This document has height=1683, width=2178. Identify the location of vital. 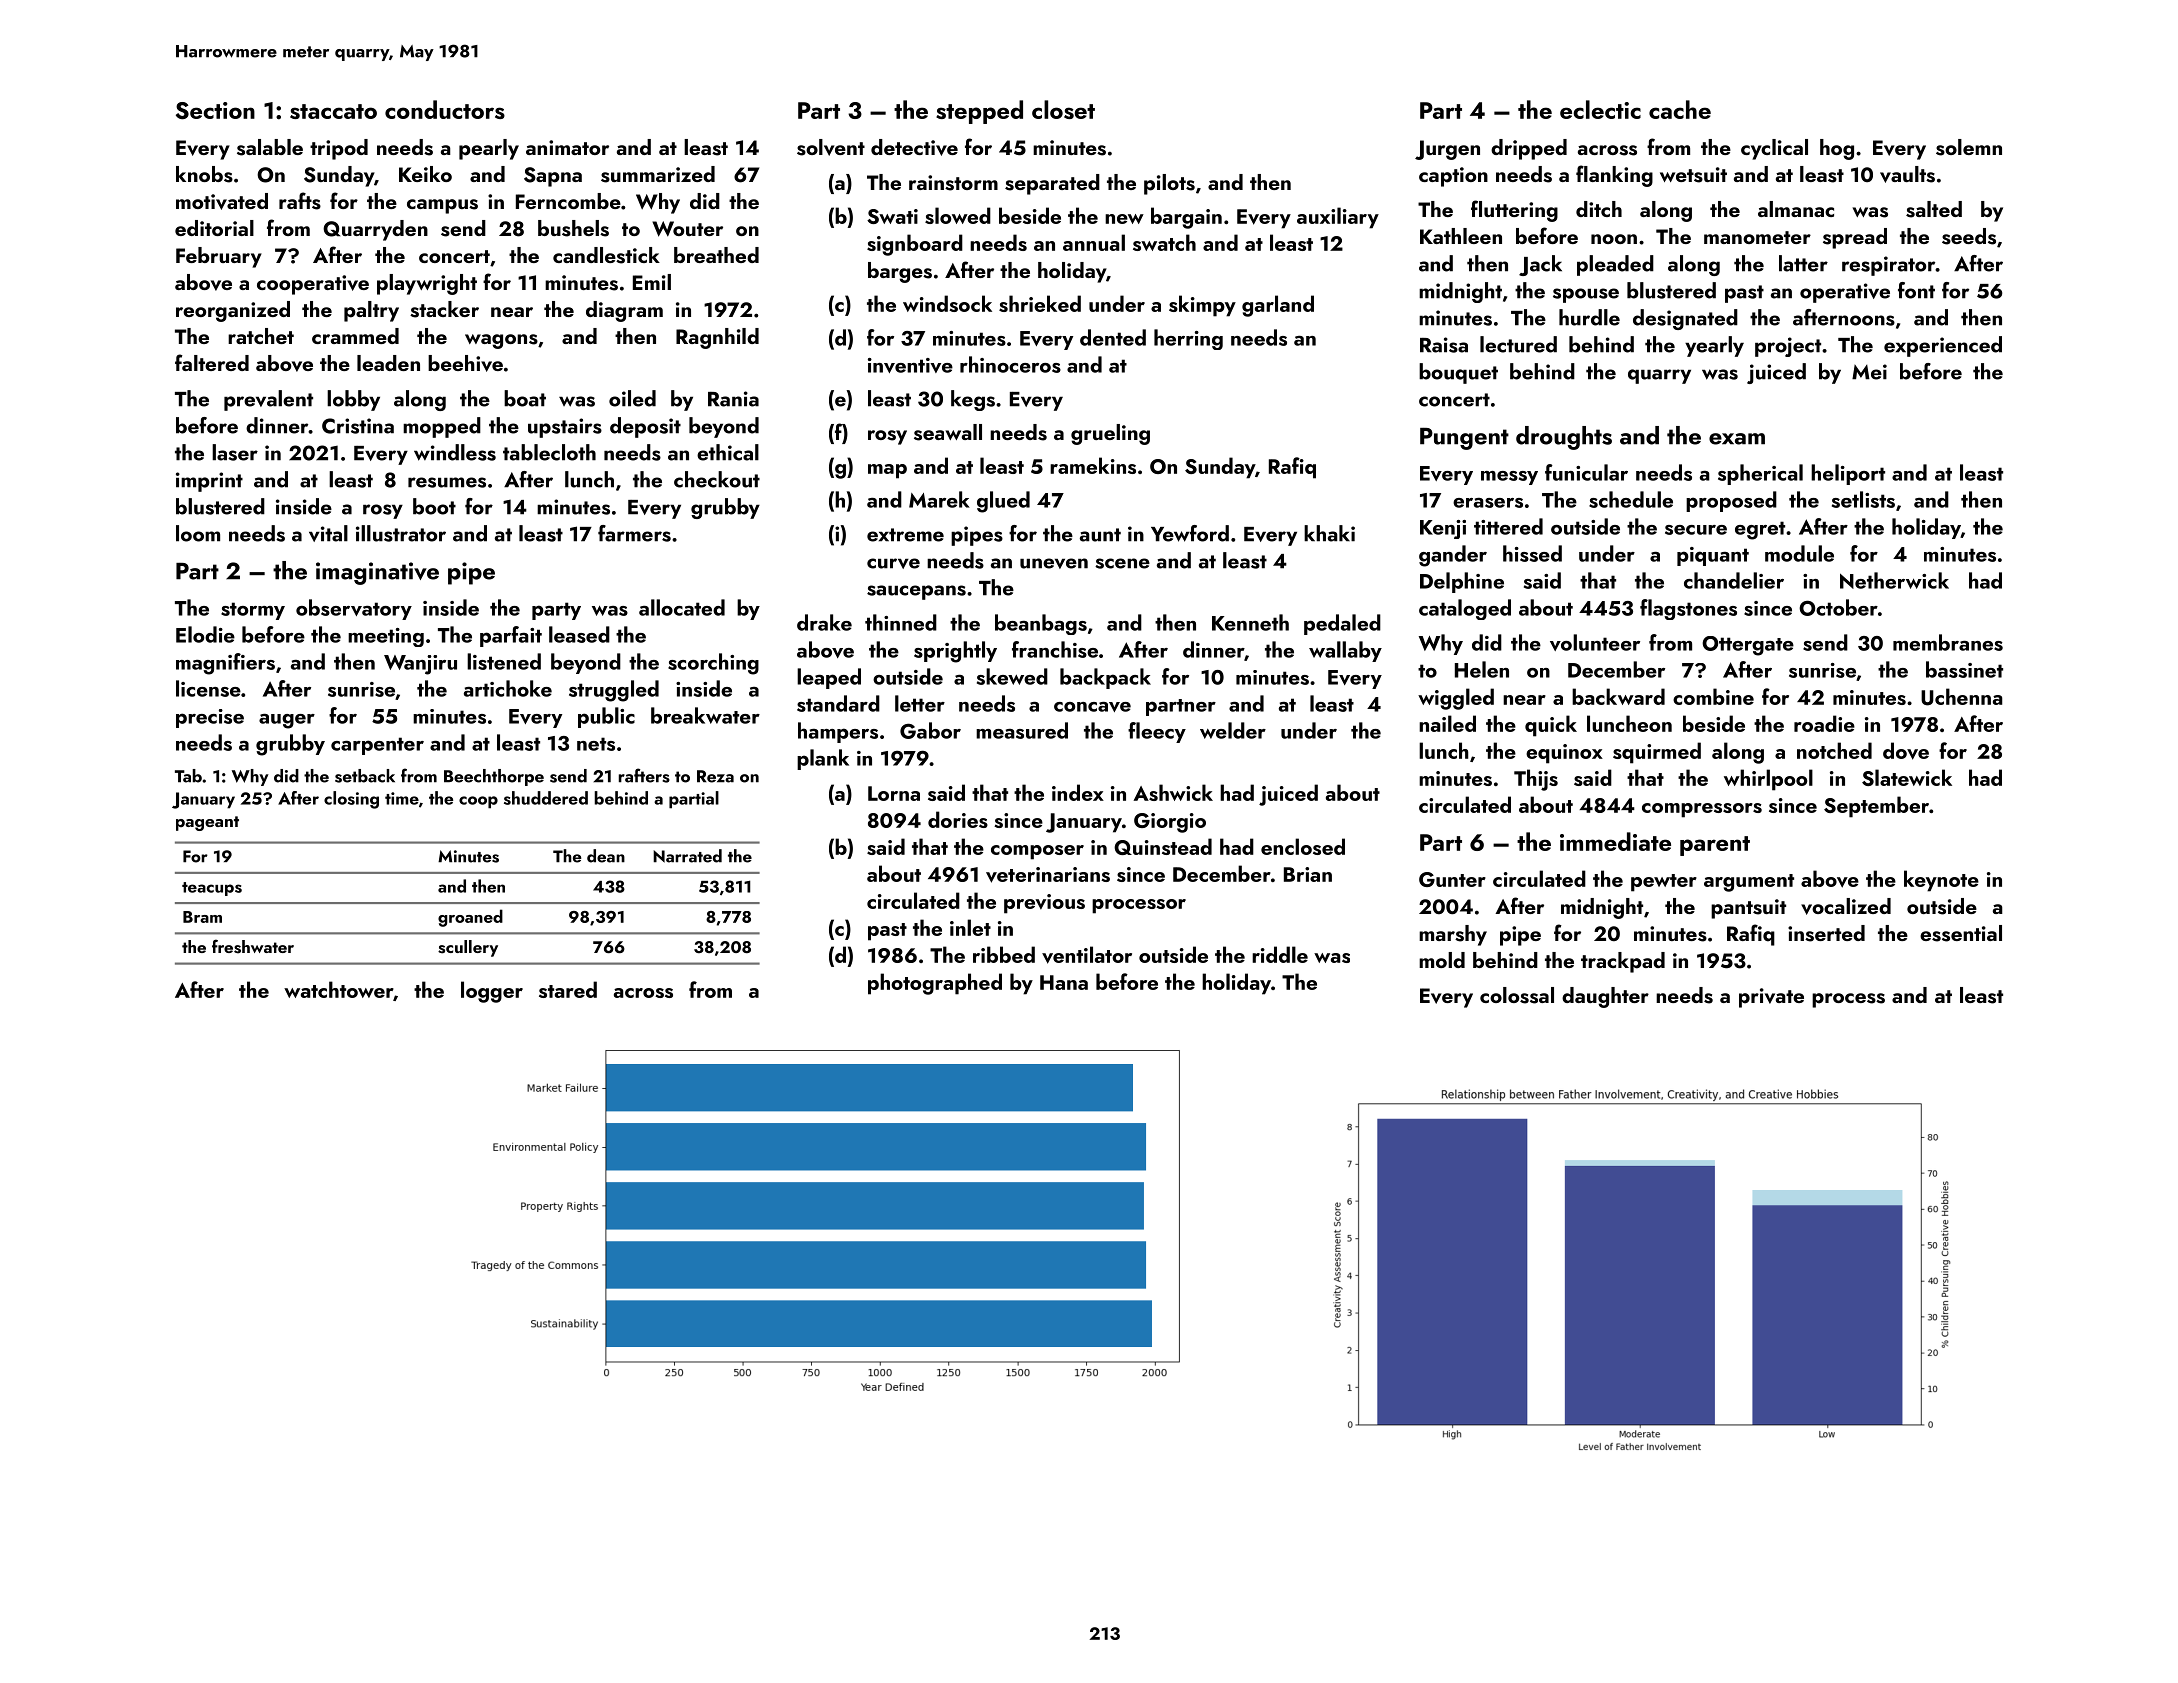
(328, 533).
